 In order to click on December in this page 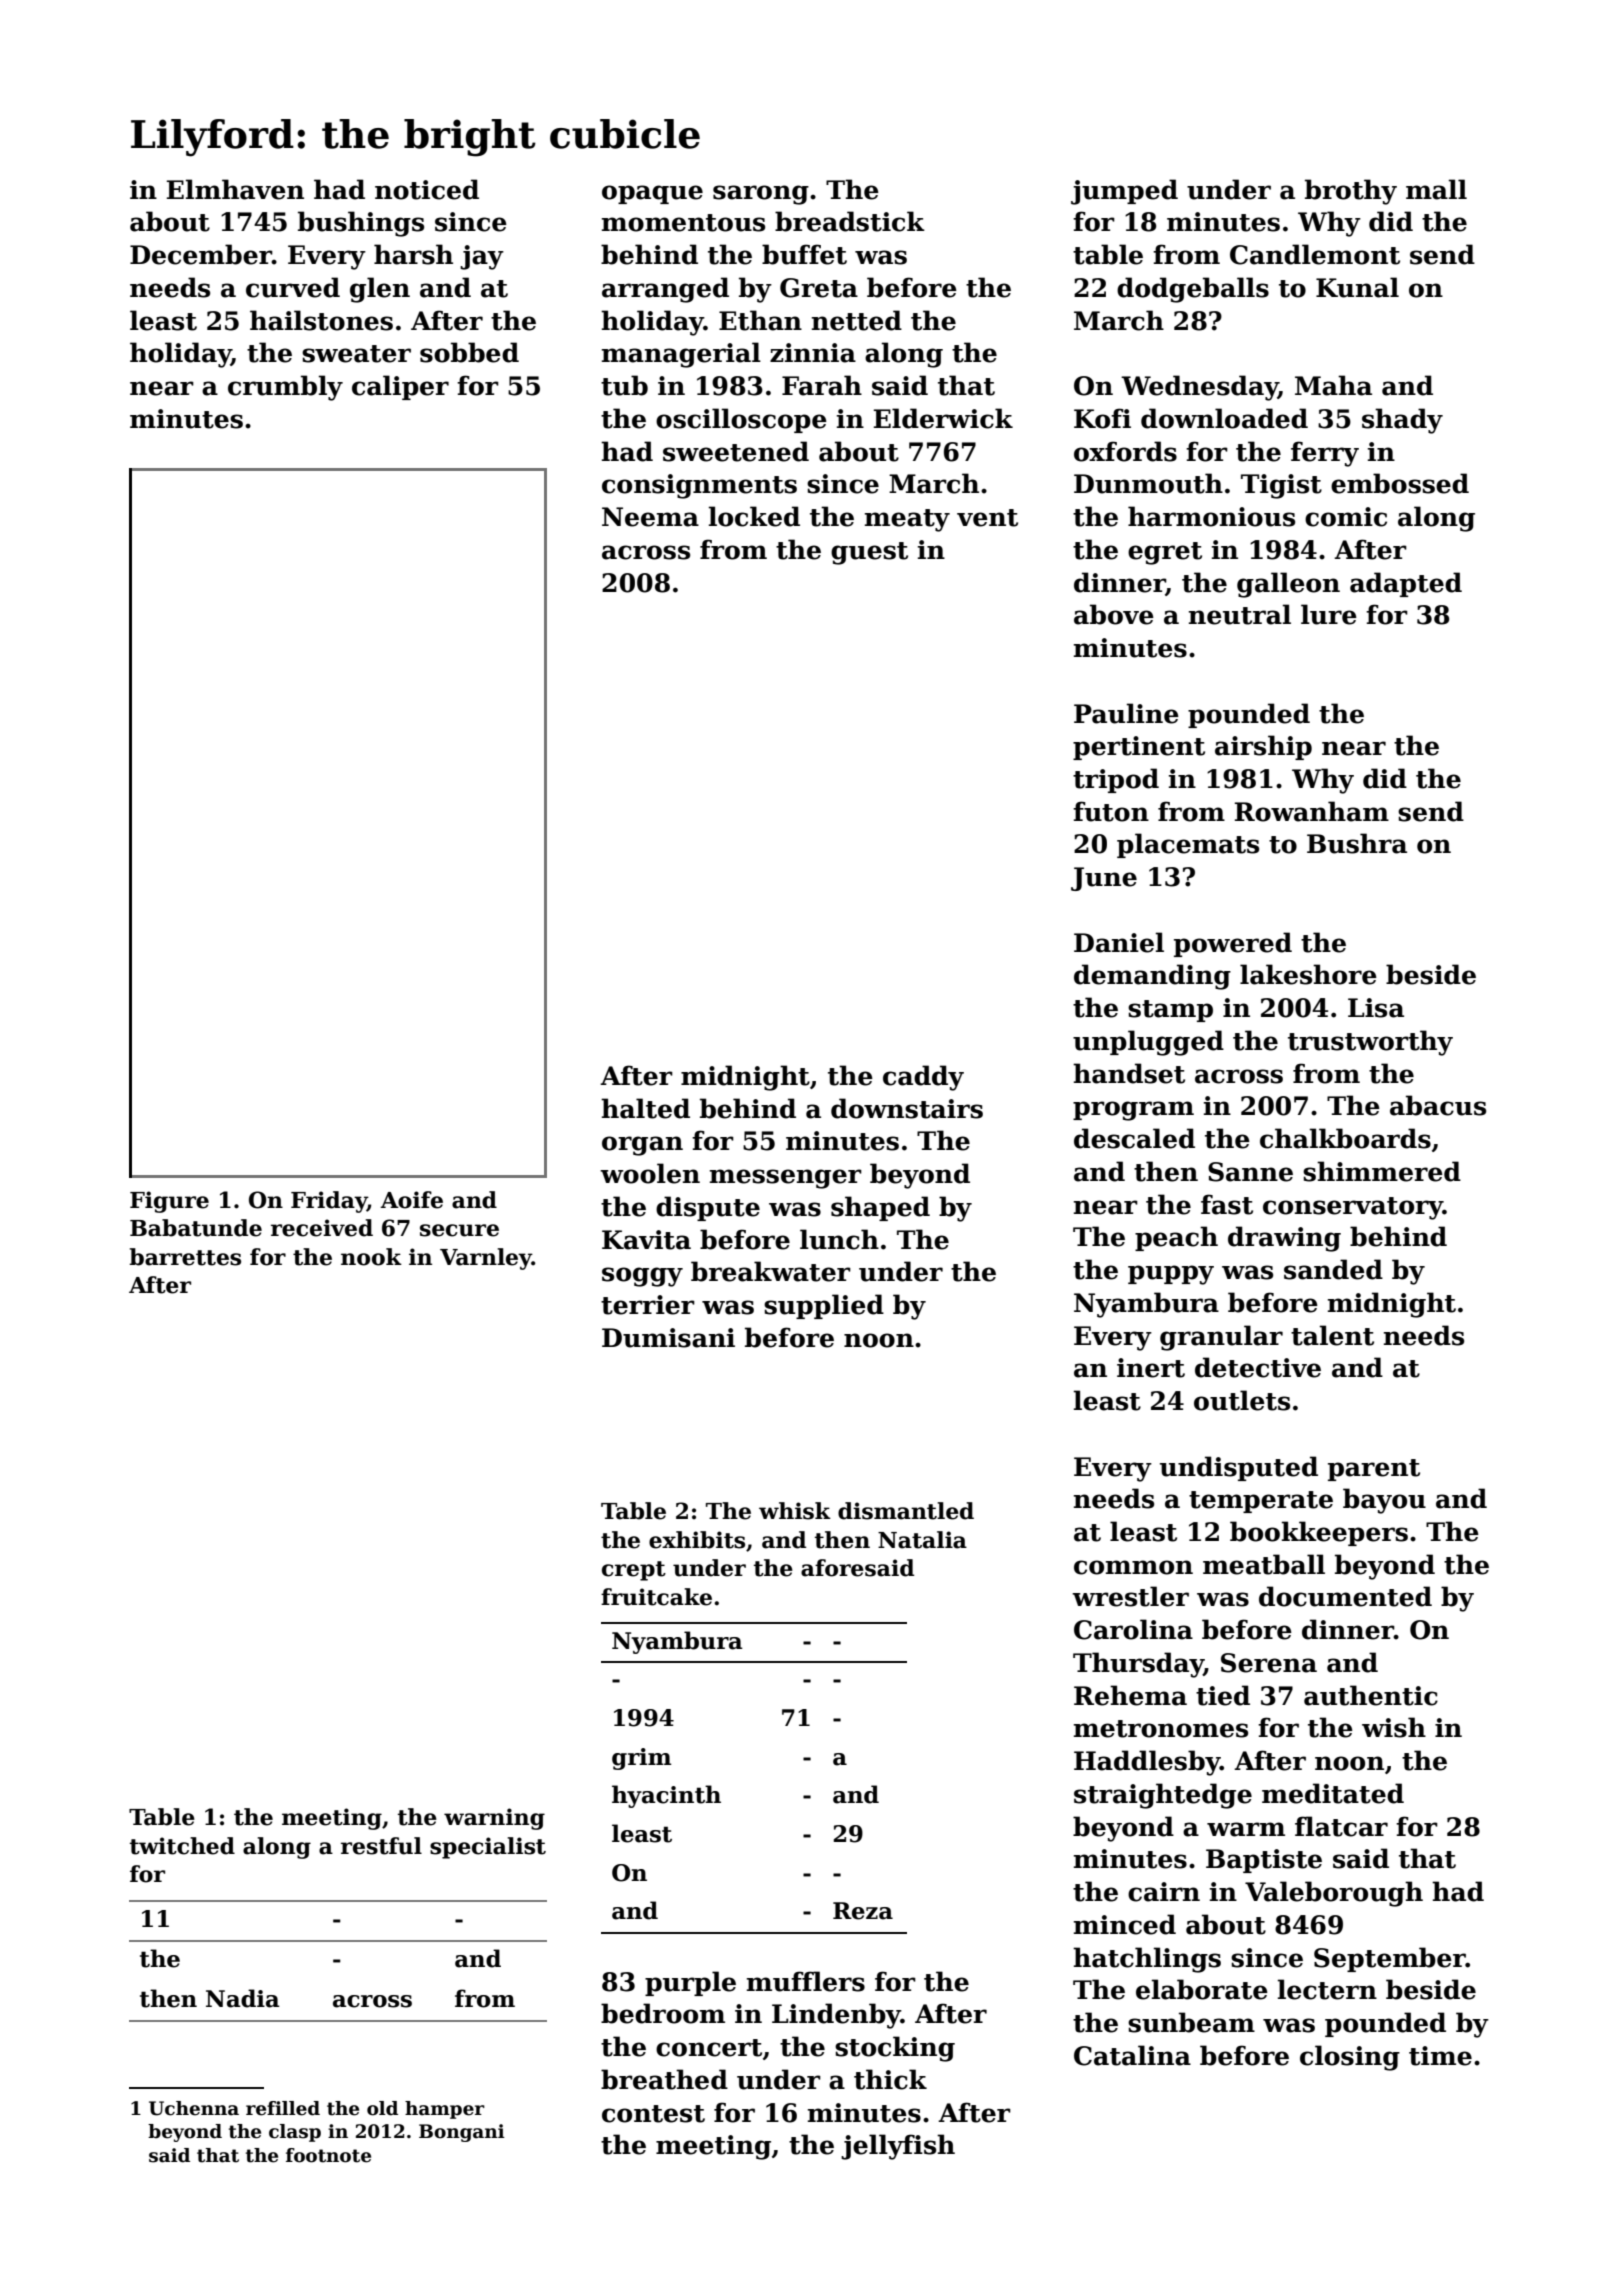, I will do `click(201, 254)`.
